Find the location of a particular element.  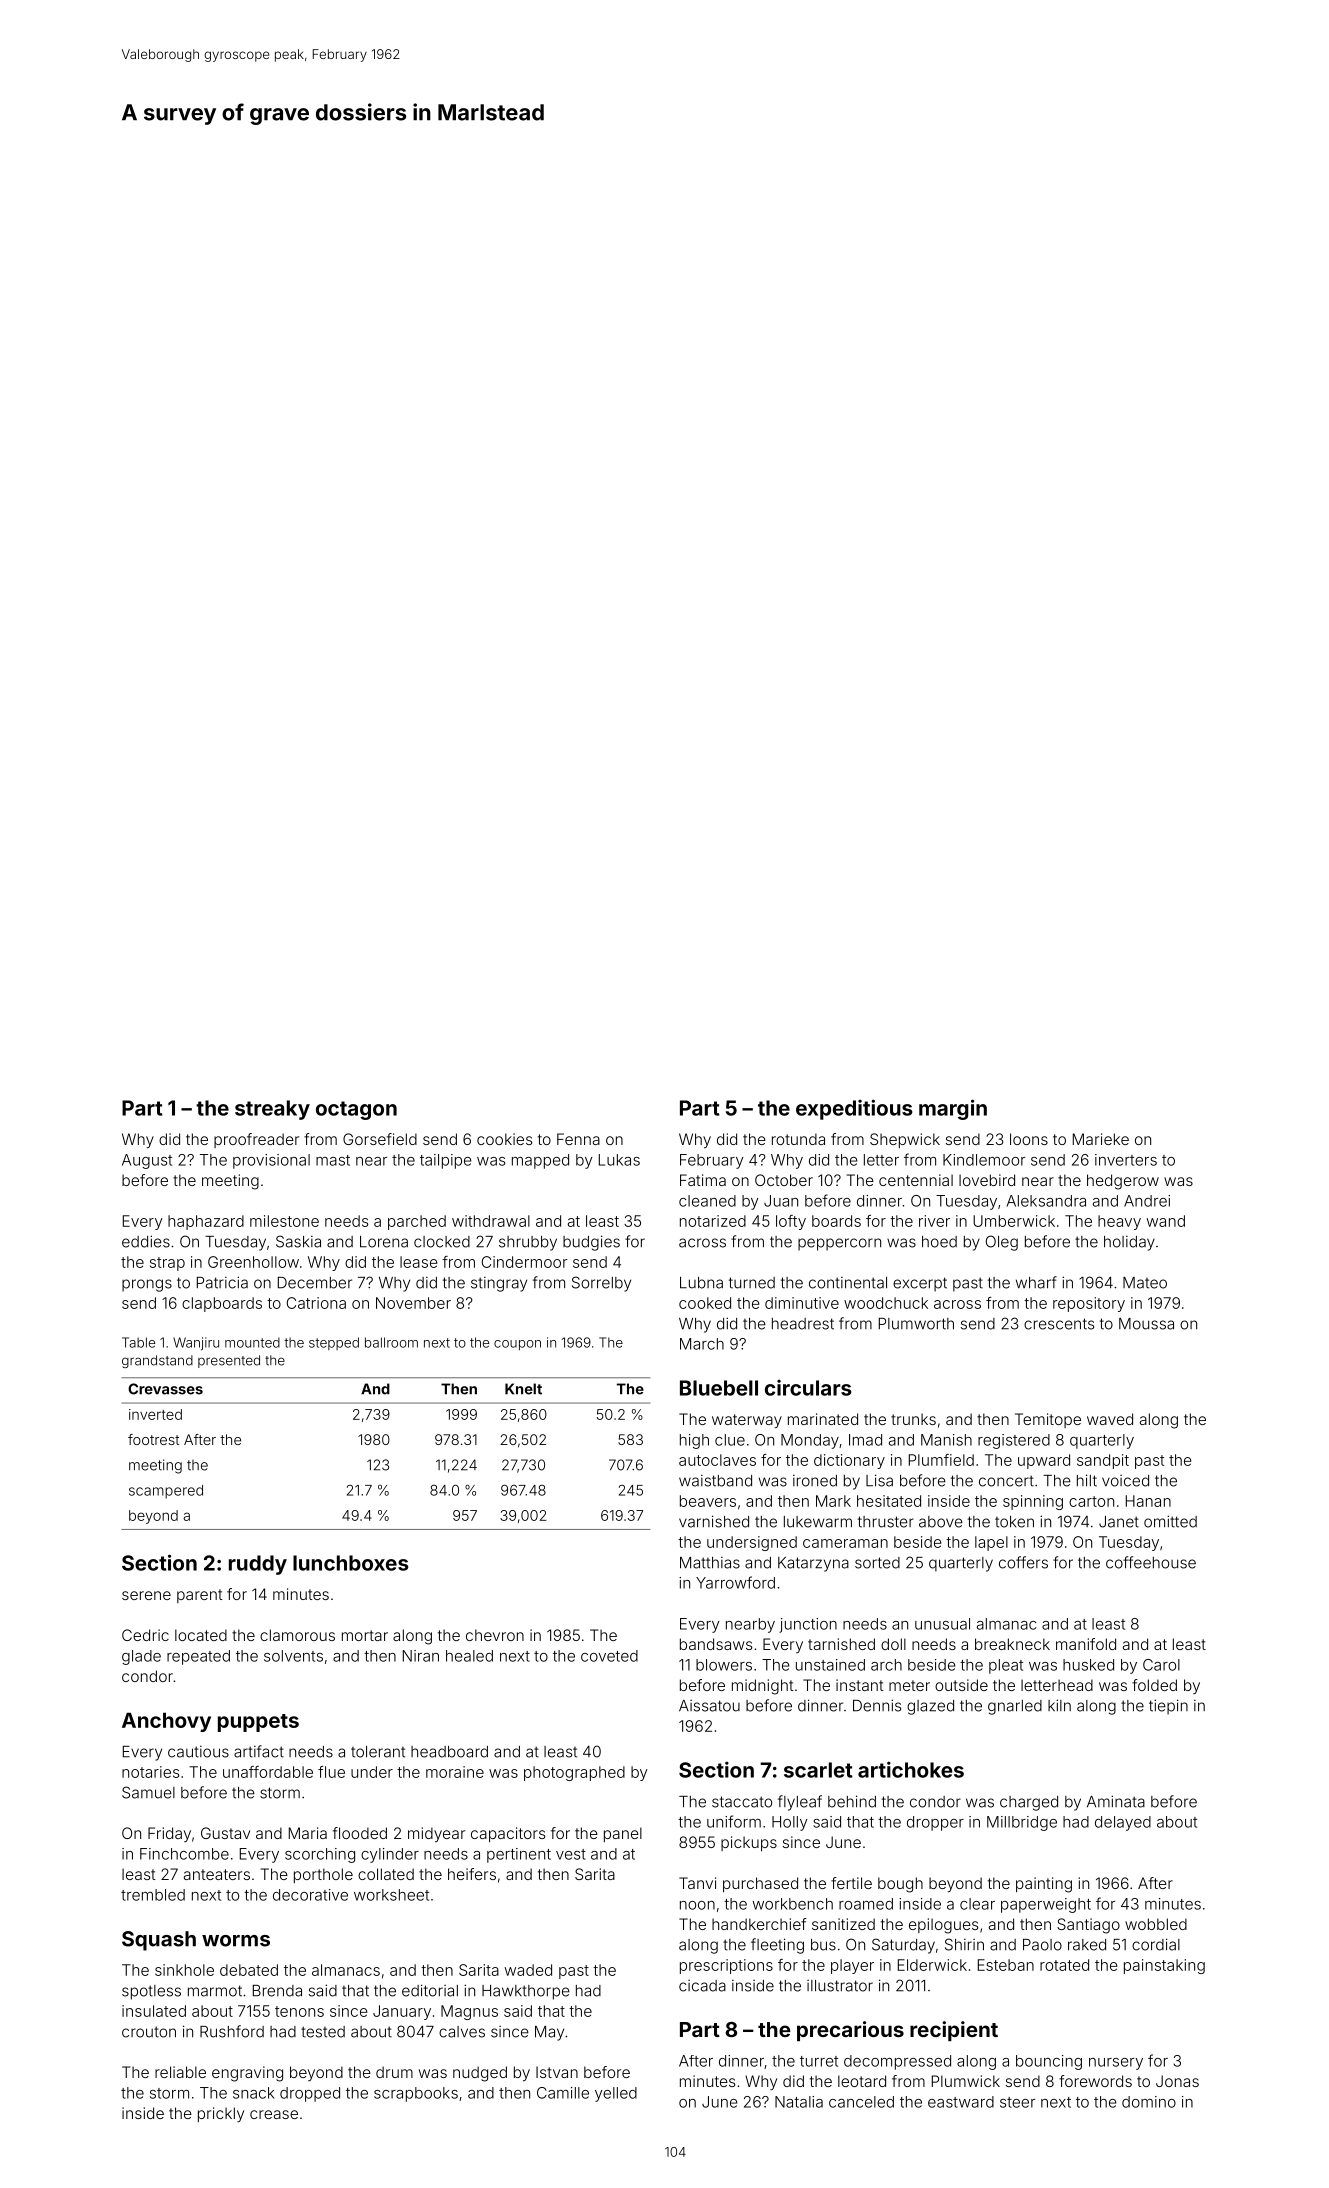

continental is located at coordinates (848, 1283).
